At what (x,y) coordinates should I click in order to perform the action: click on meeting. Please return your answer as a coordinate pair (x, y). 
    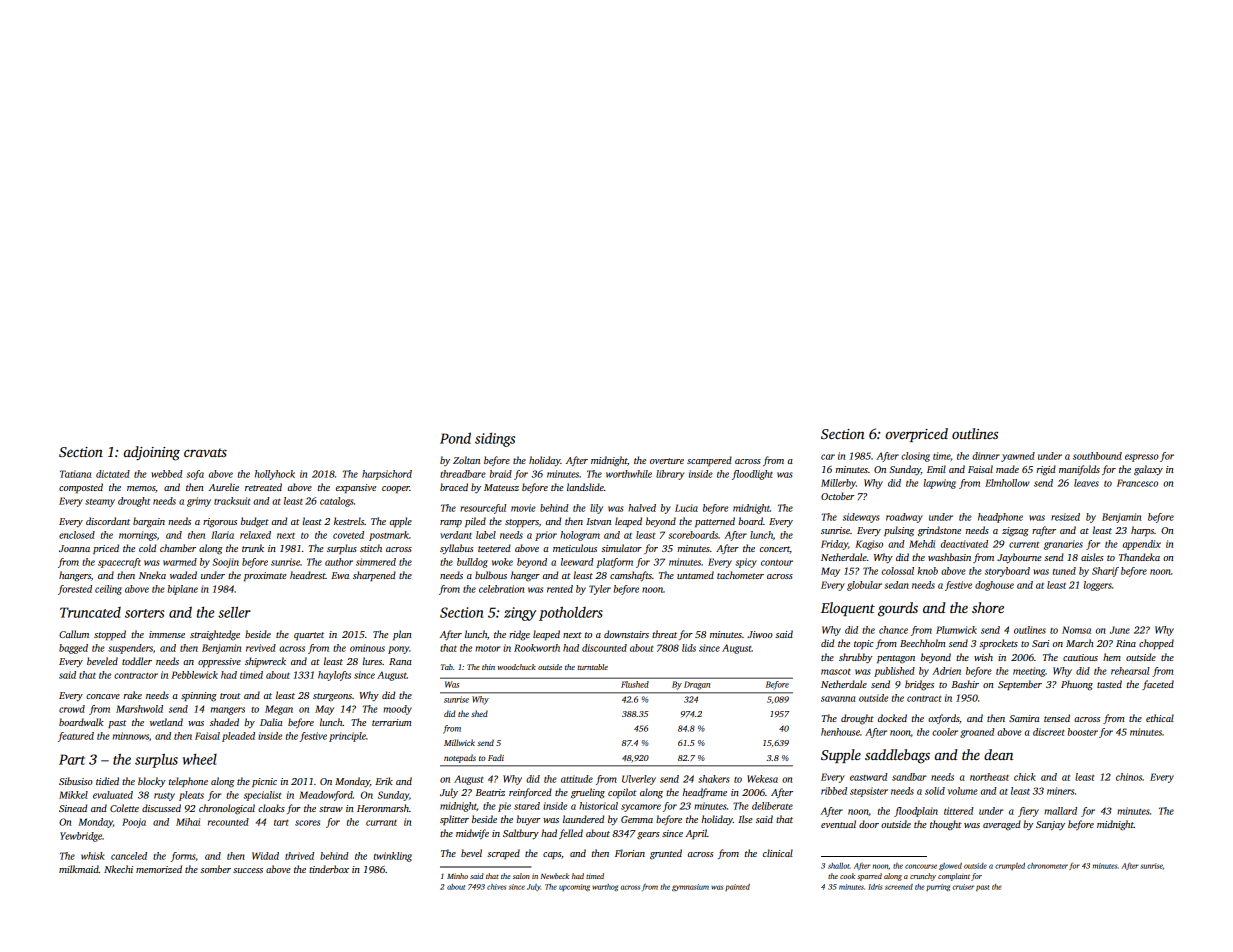
    Looking at the image, I should click on (1029, 672).
